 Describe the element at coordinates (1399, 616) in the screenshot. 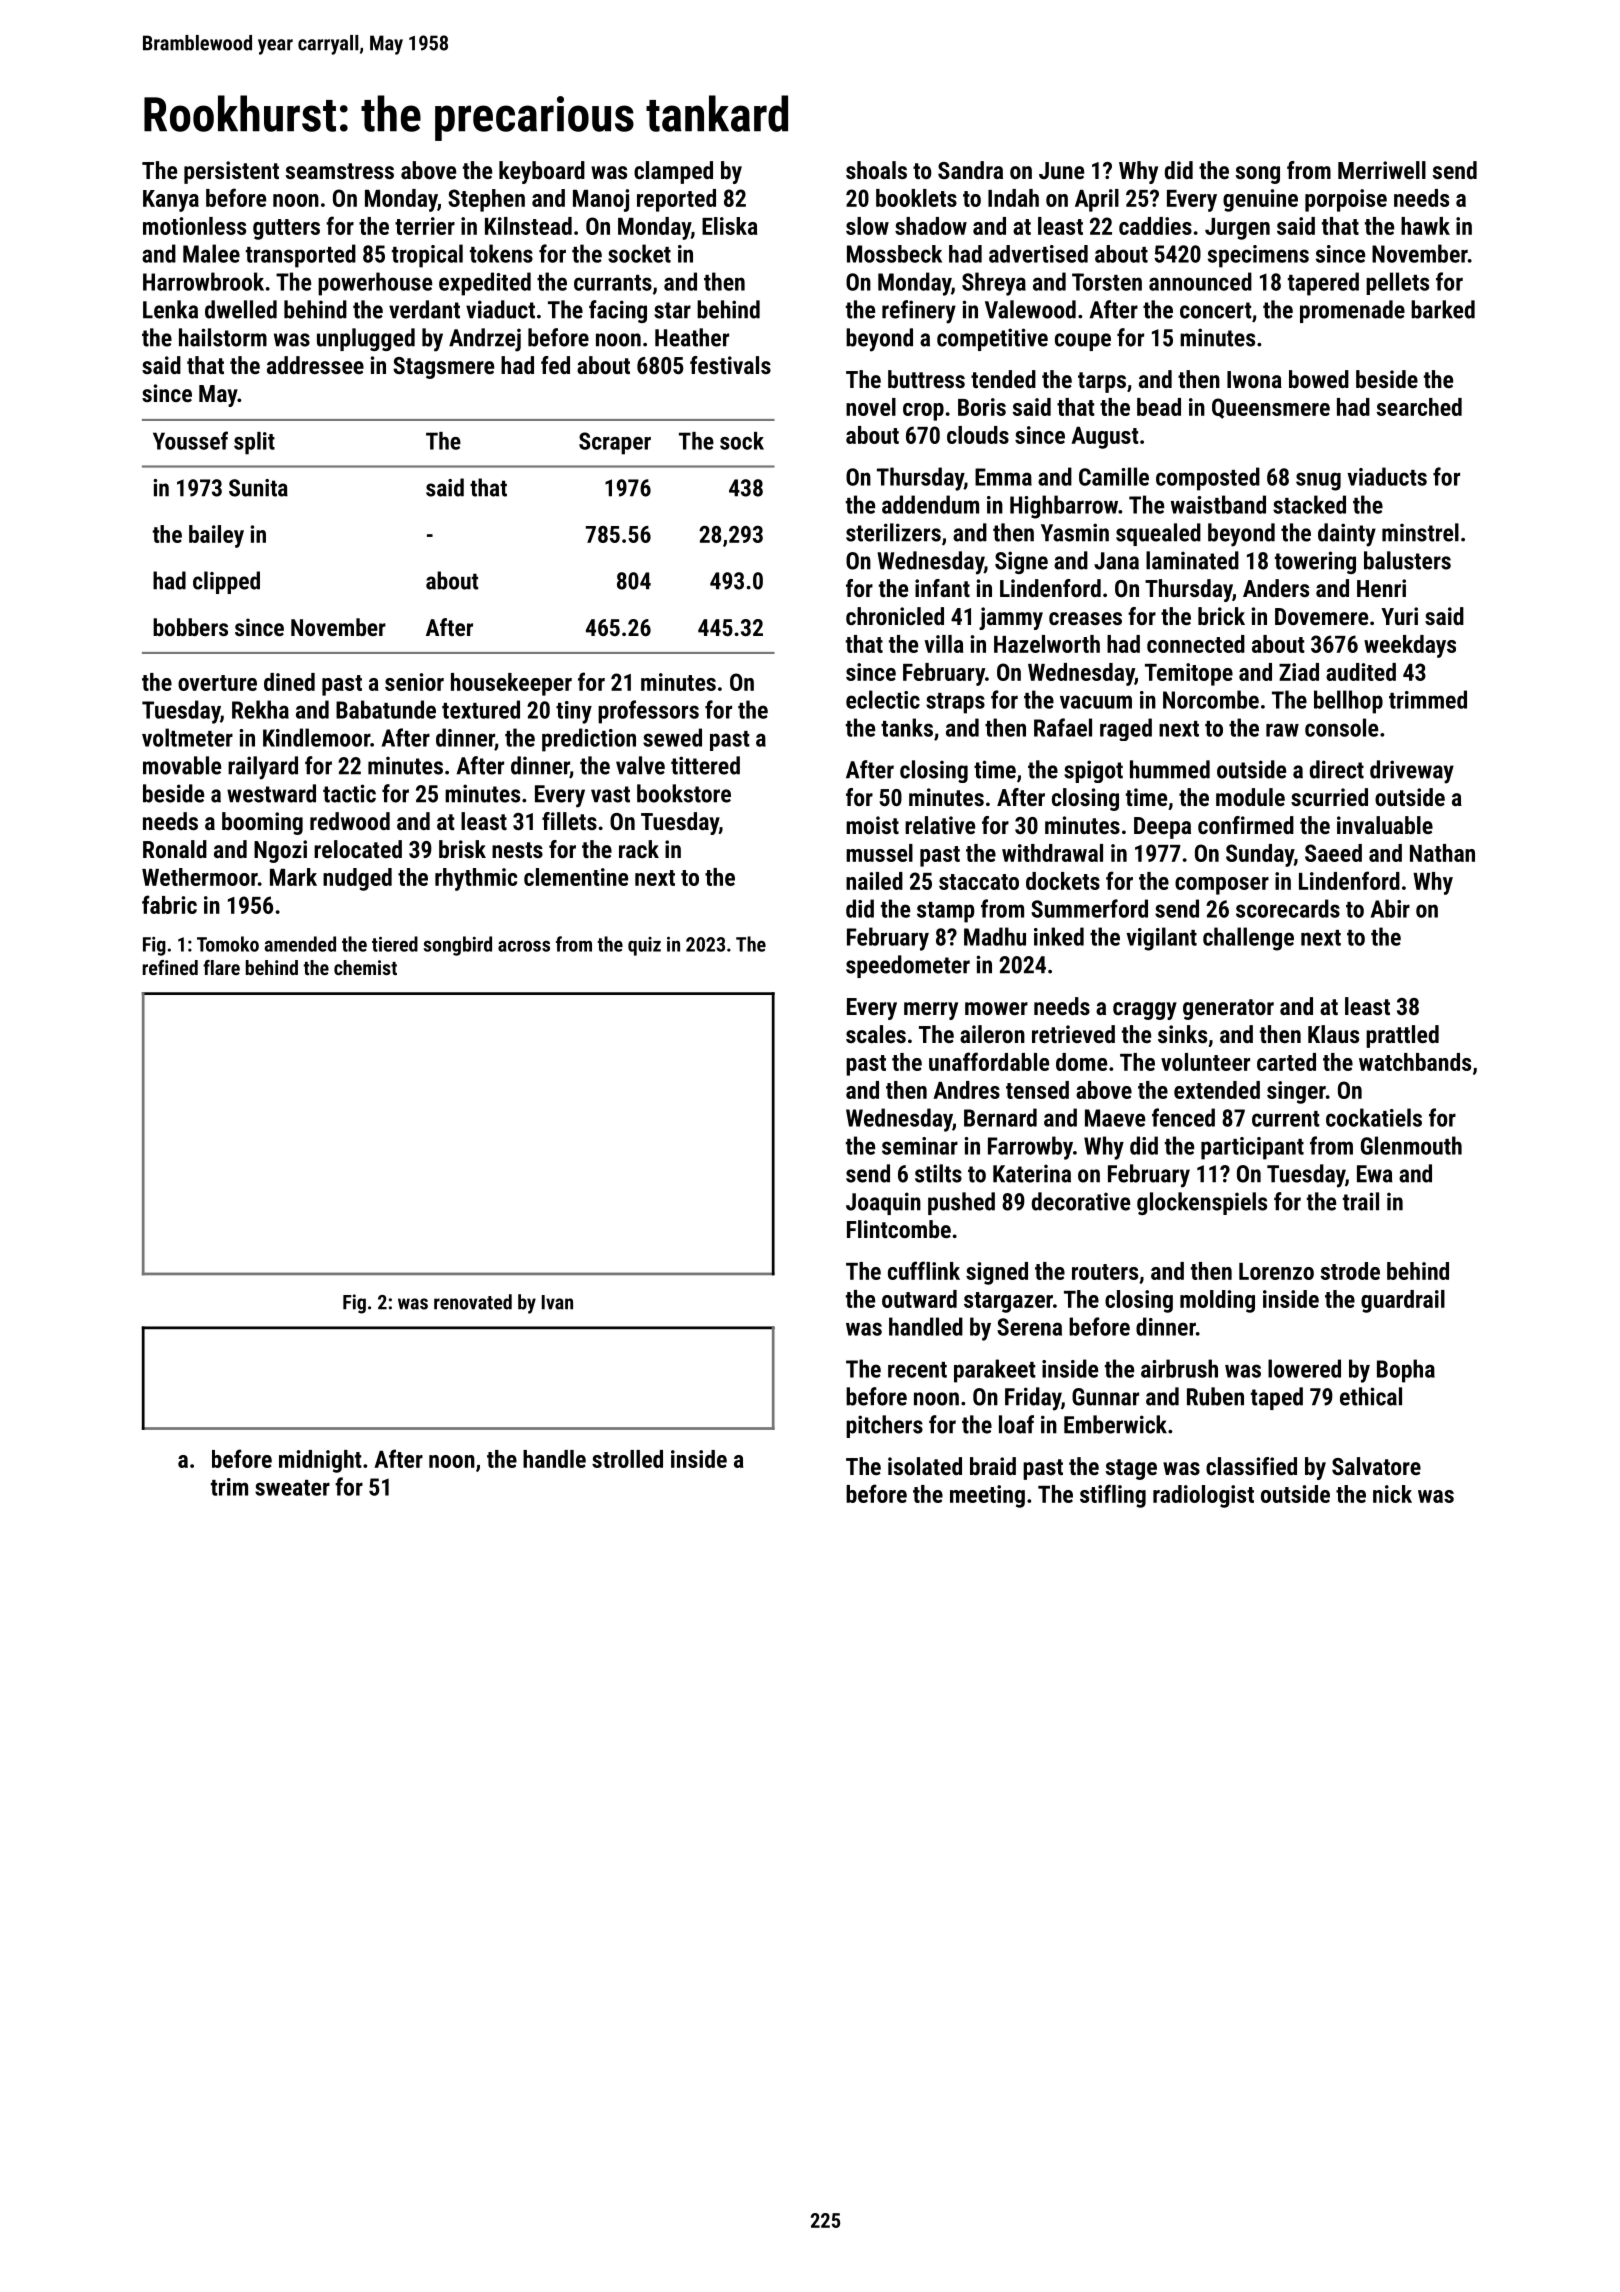

I see `Yuri` at that location.
